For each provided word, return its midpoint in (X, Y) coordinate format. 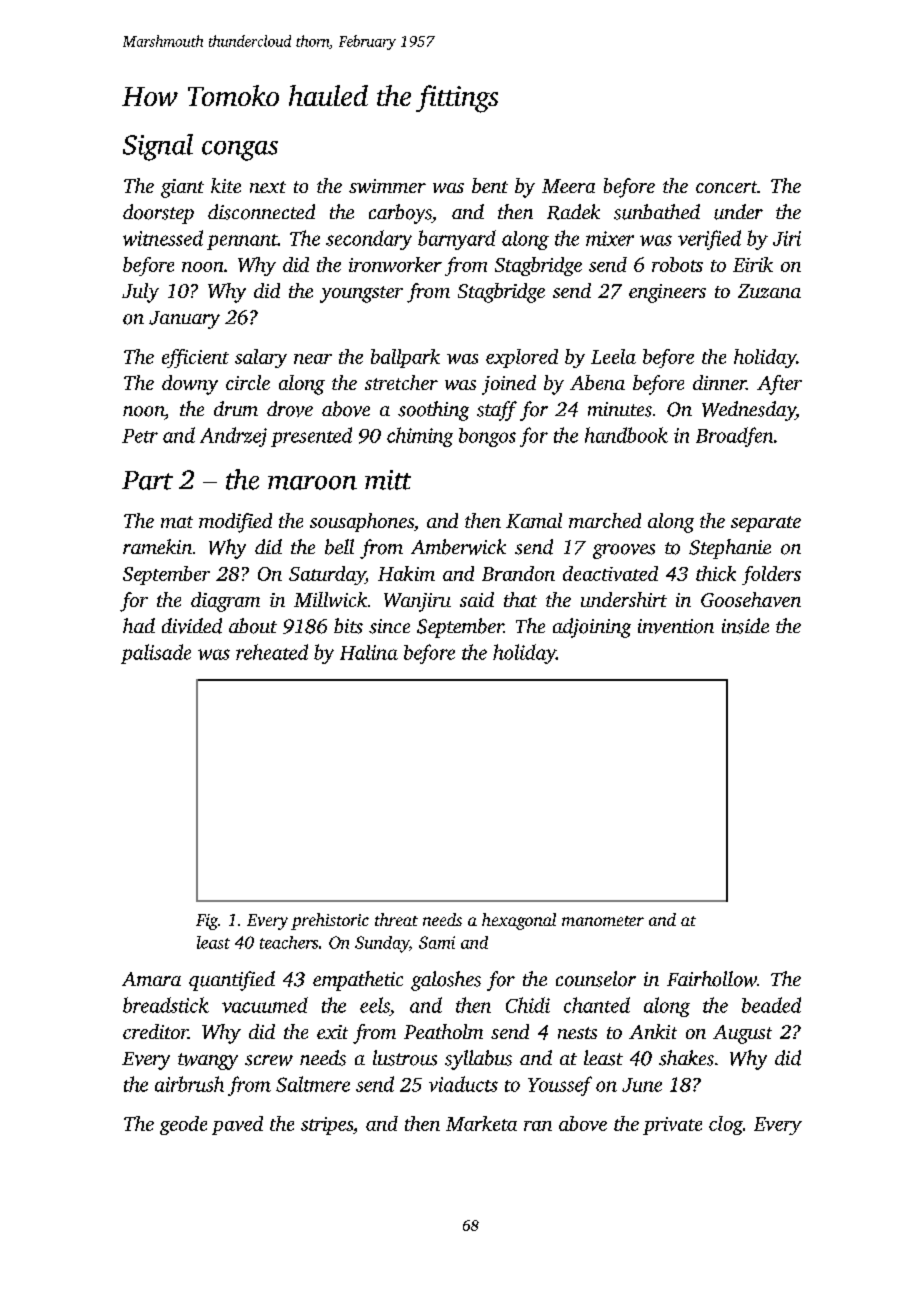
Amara (151, 979)
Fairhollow (712, 979)
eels (375, 1005)
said (477, 599)
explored (522, 358)
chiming (420, 437)
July (140, 293)
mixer (610, 238)
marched (605, 520)
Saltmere (313, 1084)
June (642, 1085)
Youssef (560, 1086)
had (139, 625)
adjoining (592, 628)
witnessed (163, 238)
